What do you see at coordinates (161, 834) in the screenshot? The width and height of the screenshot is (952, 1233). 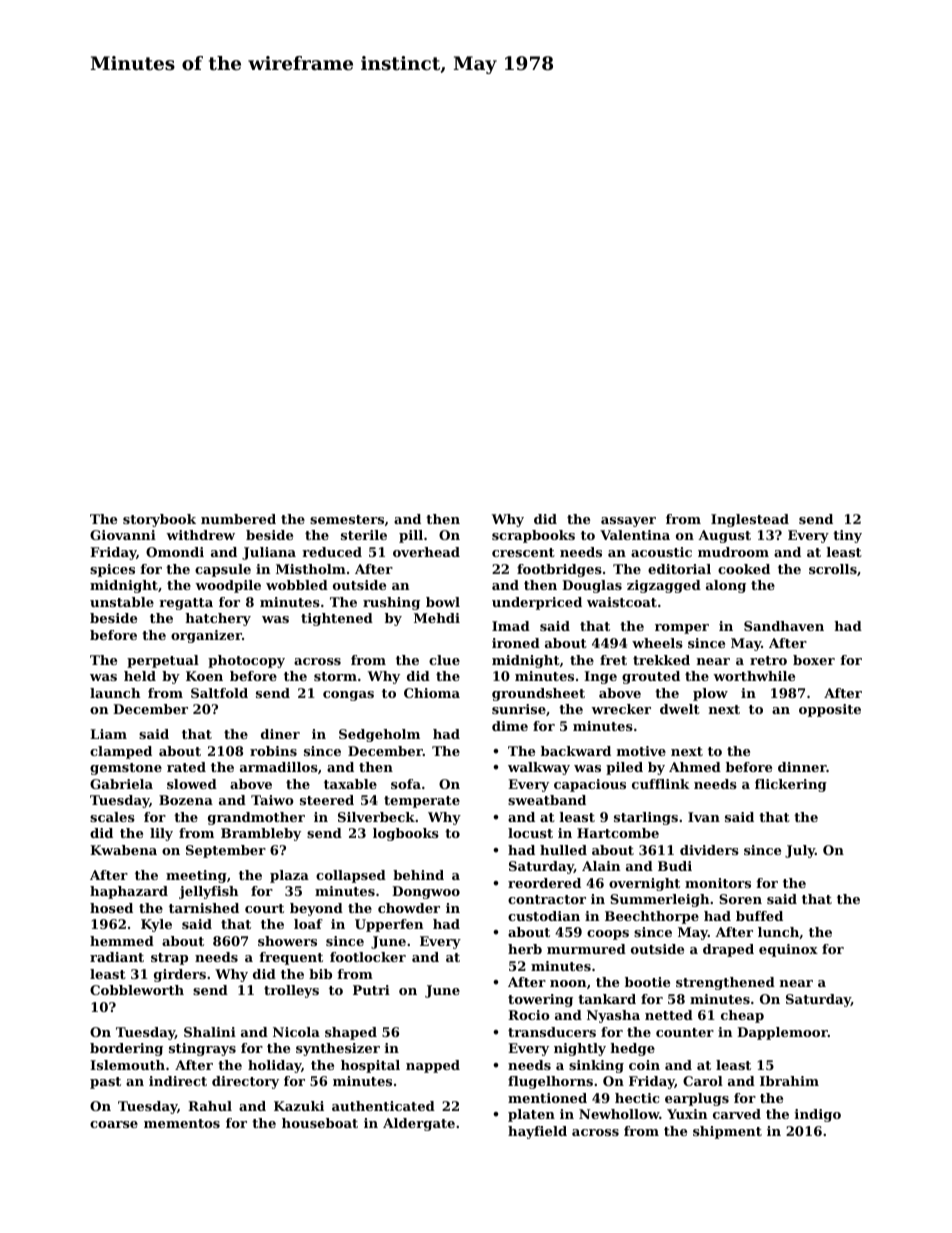 I see `lily` at bounding box center [161, 834].
